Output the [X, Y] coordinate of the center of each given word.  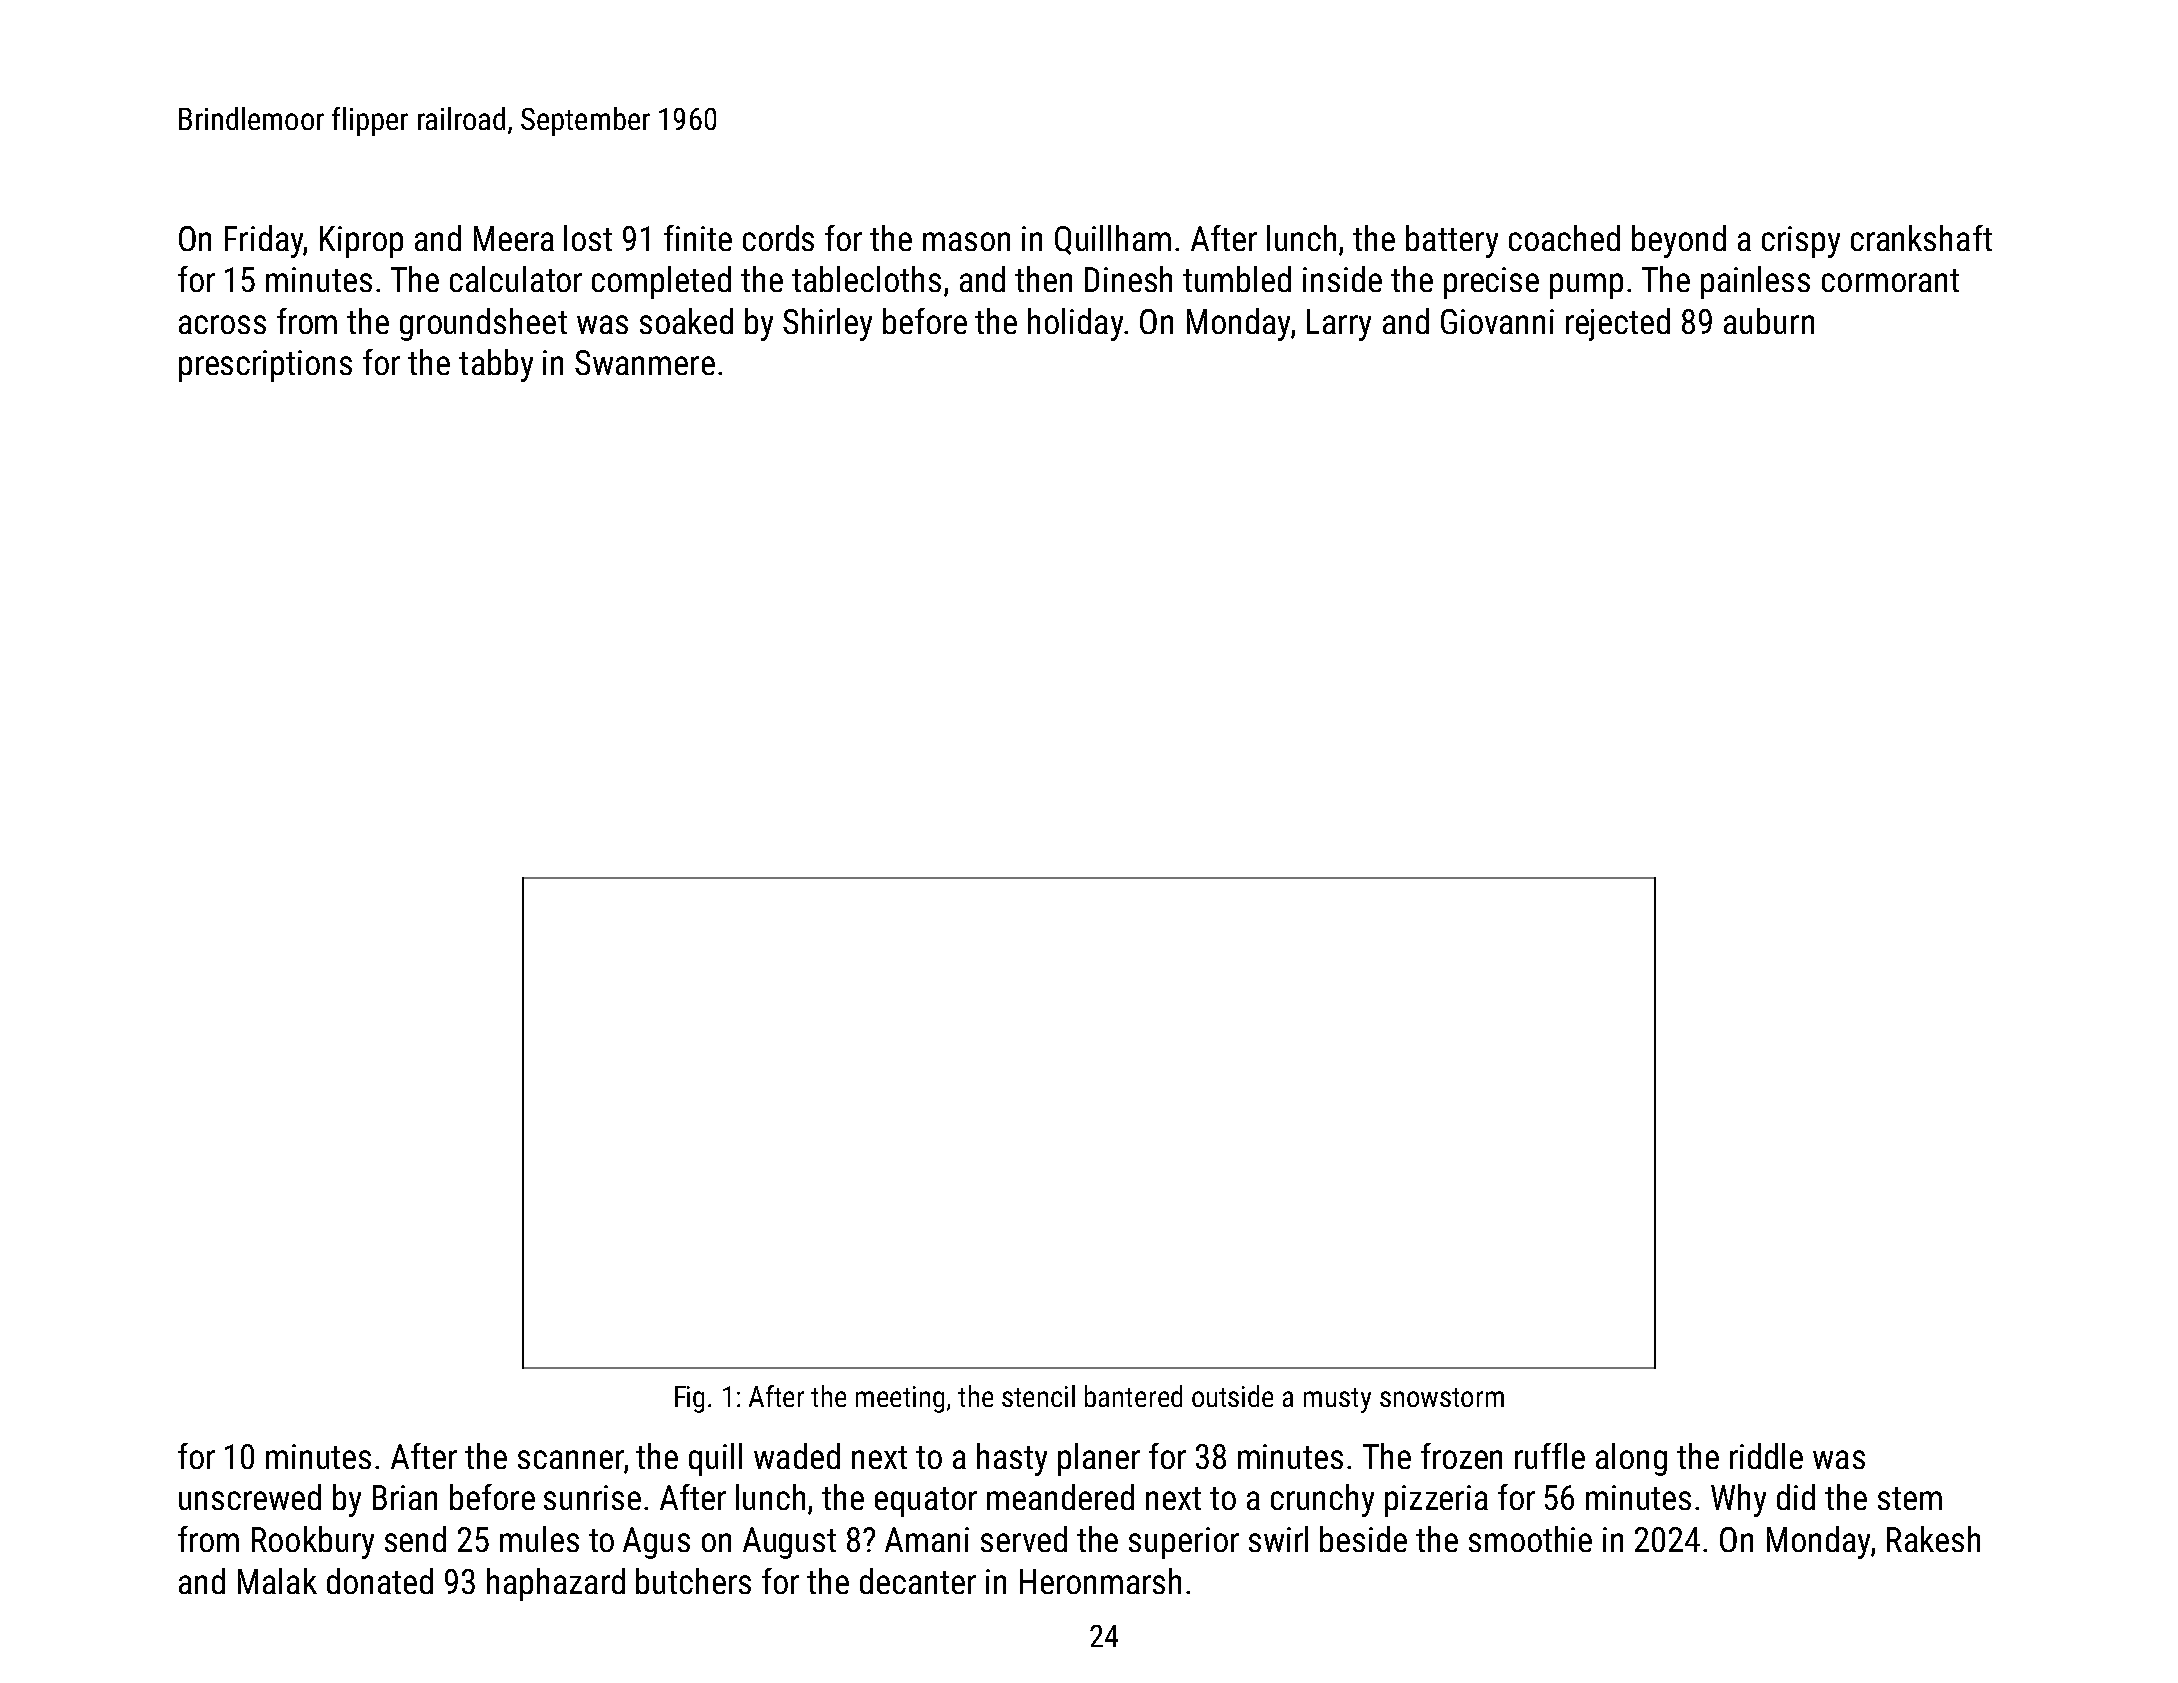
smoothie [1530, 1539]
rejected [1618, 324]
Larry [1339, 325]
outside [1232, 1396]
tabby [496, 365]
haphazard [556, 1584]
